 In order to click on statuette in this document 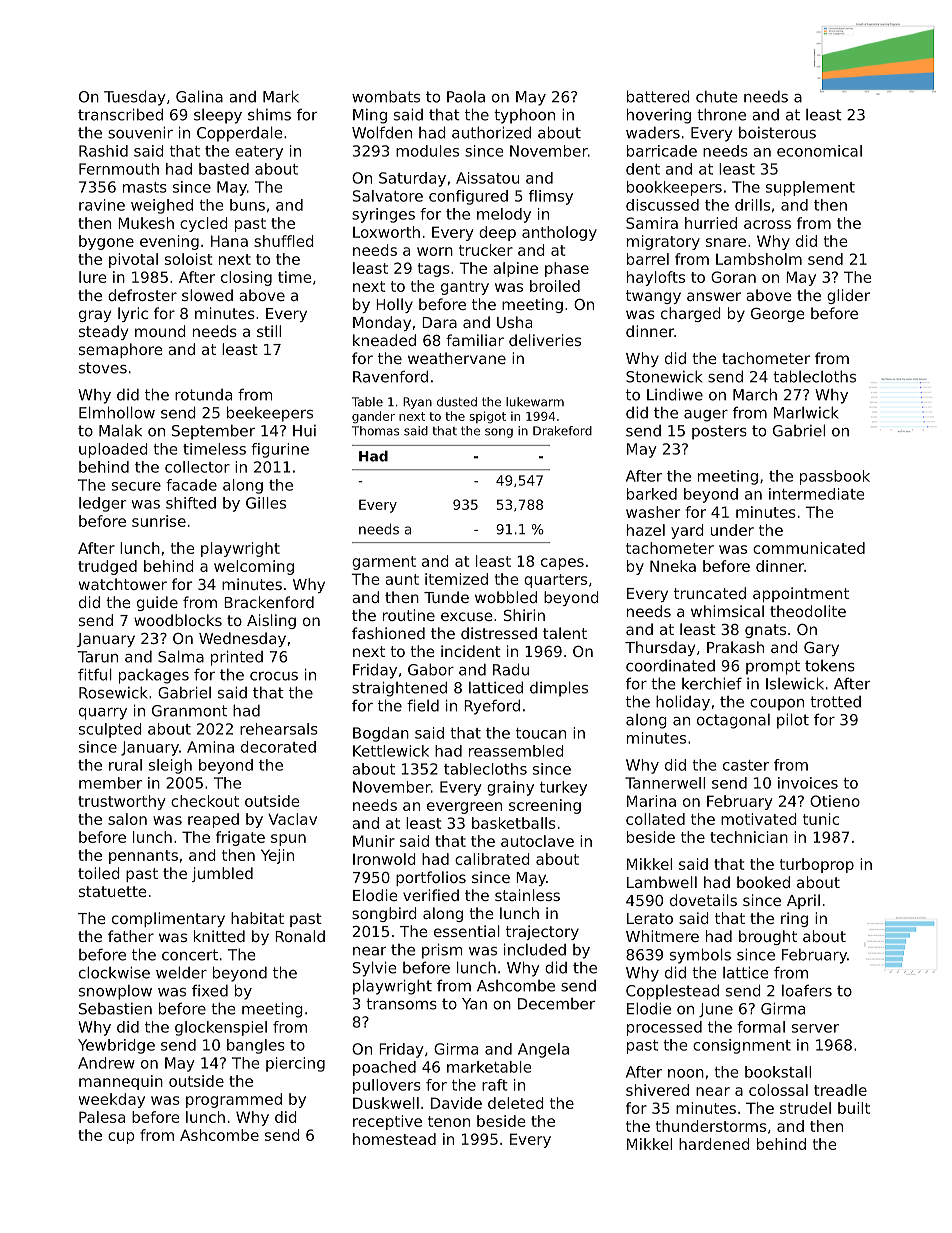, I will do `click(113, 891)`.
